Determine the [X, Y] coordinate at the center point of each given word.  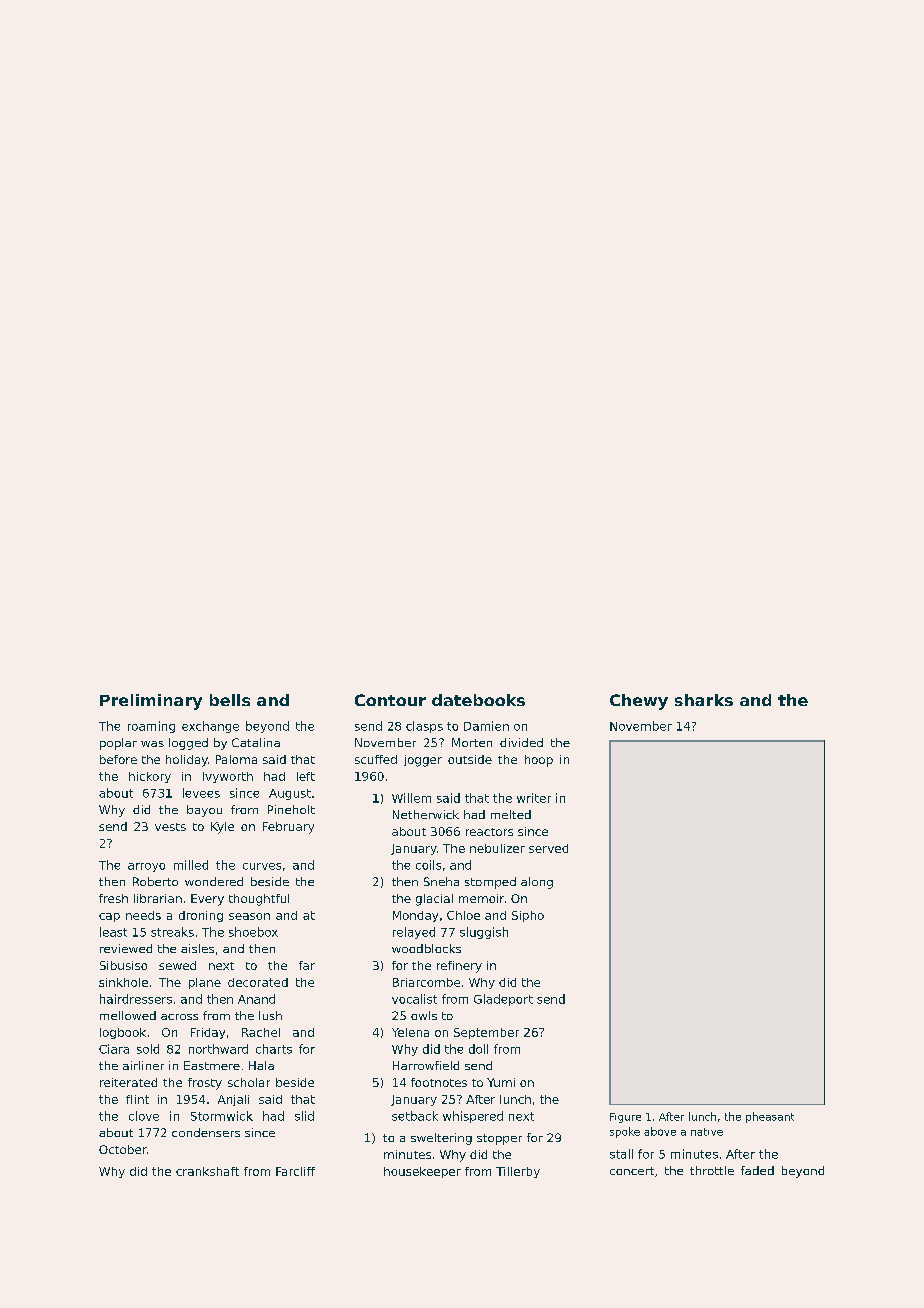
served [548, 848]
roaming [151, 727]
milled [191, 865]
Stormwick [222, 1116]
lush [270, 1015]
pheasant [770, 1117]
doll [478, 1049]
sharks [704, 700]
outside [470, 759]
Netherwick [426, 814]
